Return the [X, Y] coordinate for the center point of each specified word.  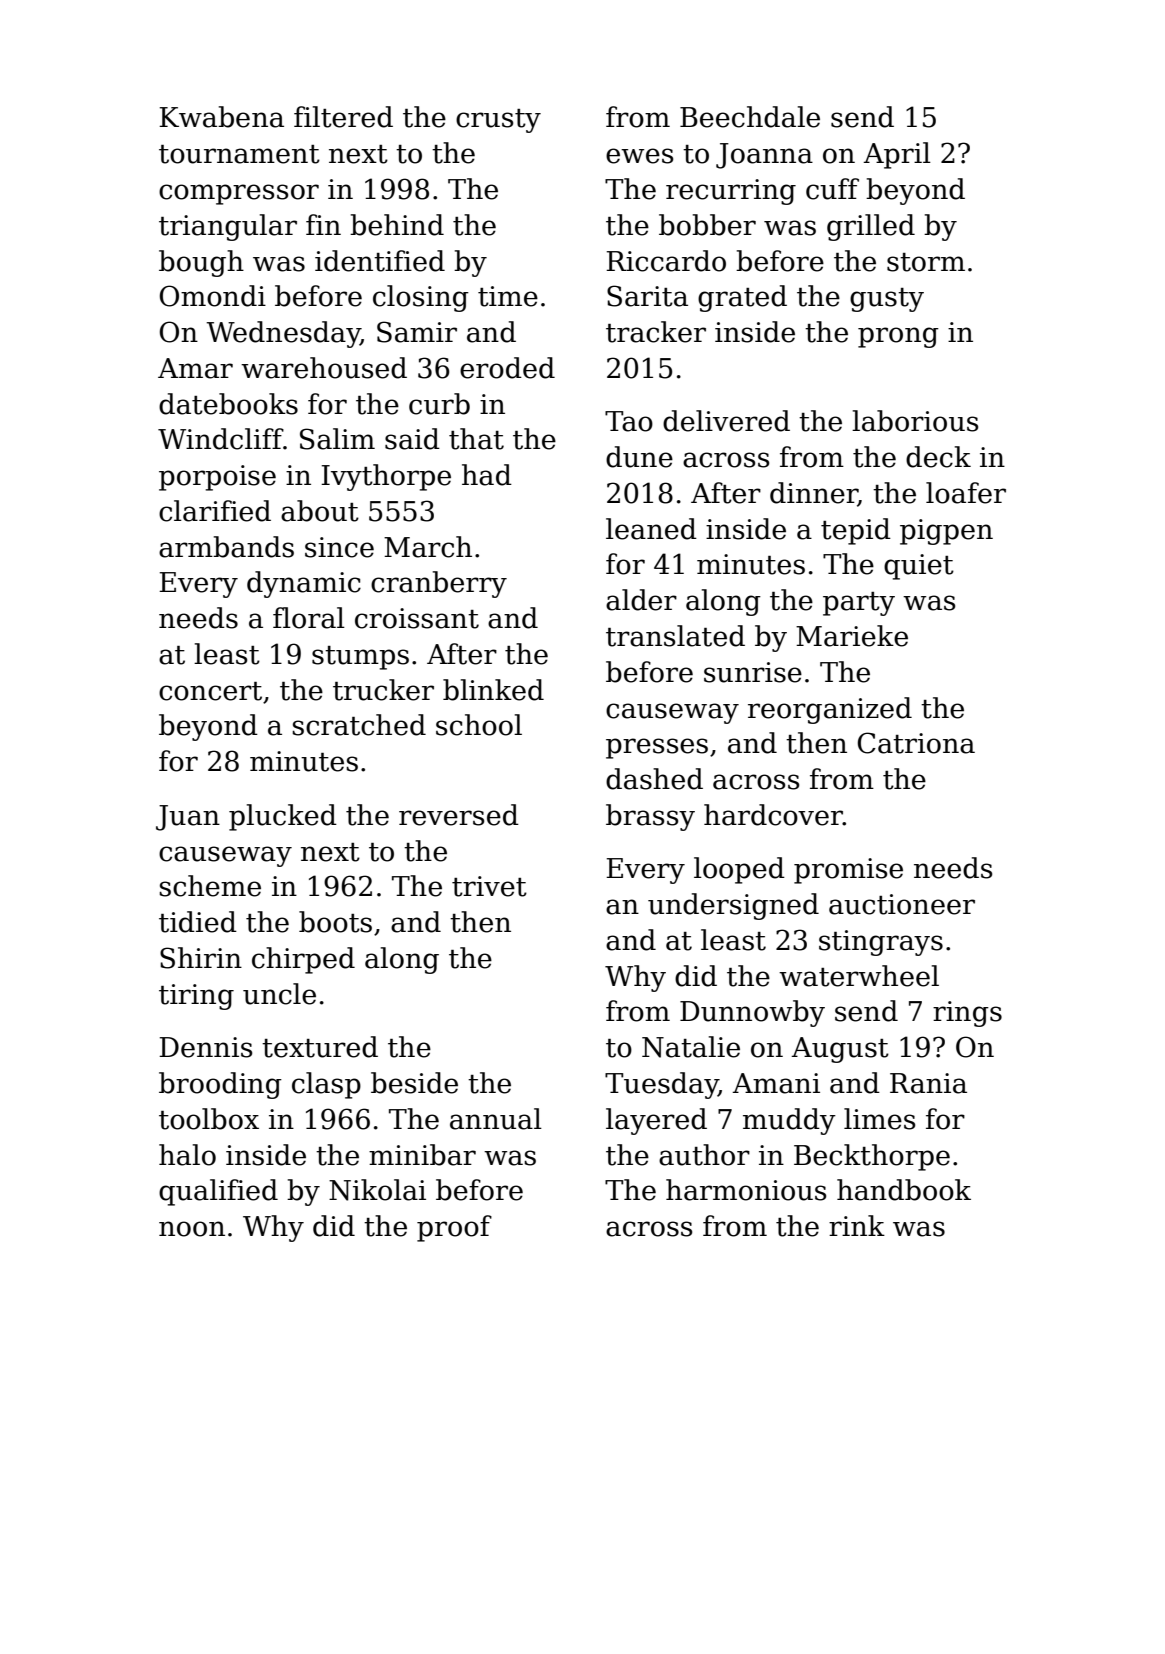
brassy [650, 817]
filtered [343, 117]
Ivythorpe [386, 477]
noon [192, 1229]
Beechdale [750, 117]
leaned [651, 529]
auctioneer [902, 904]
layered [656, 1121]
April [897, 155]
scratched [359, 725]
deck [938, 457]
